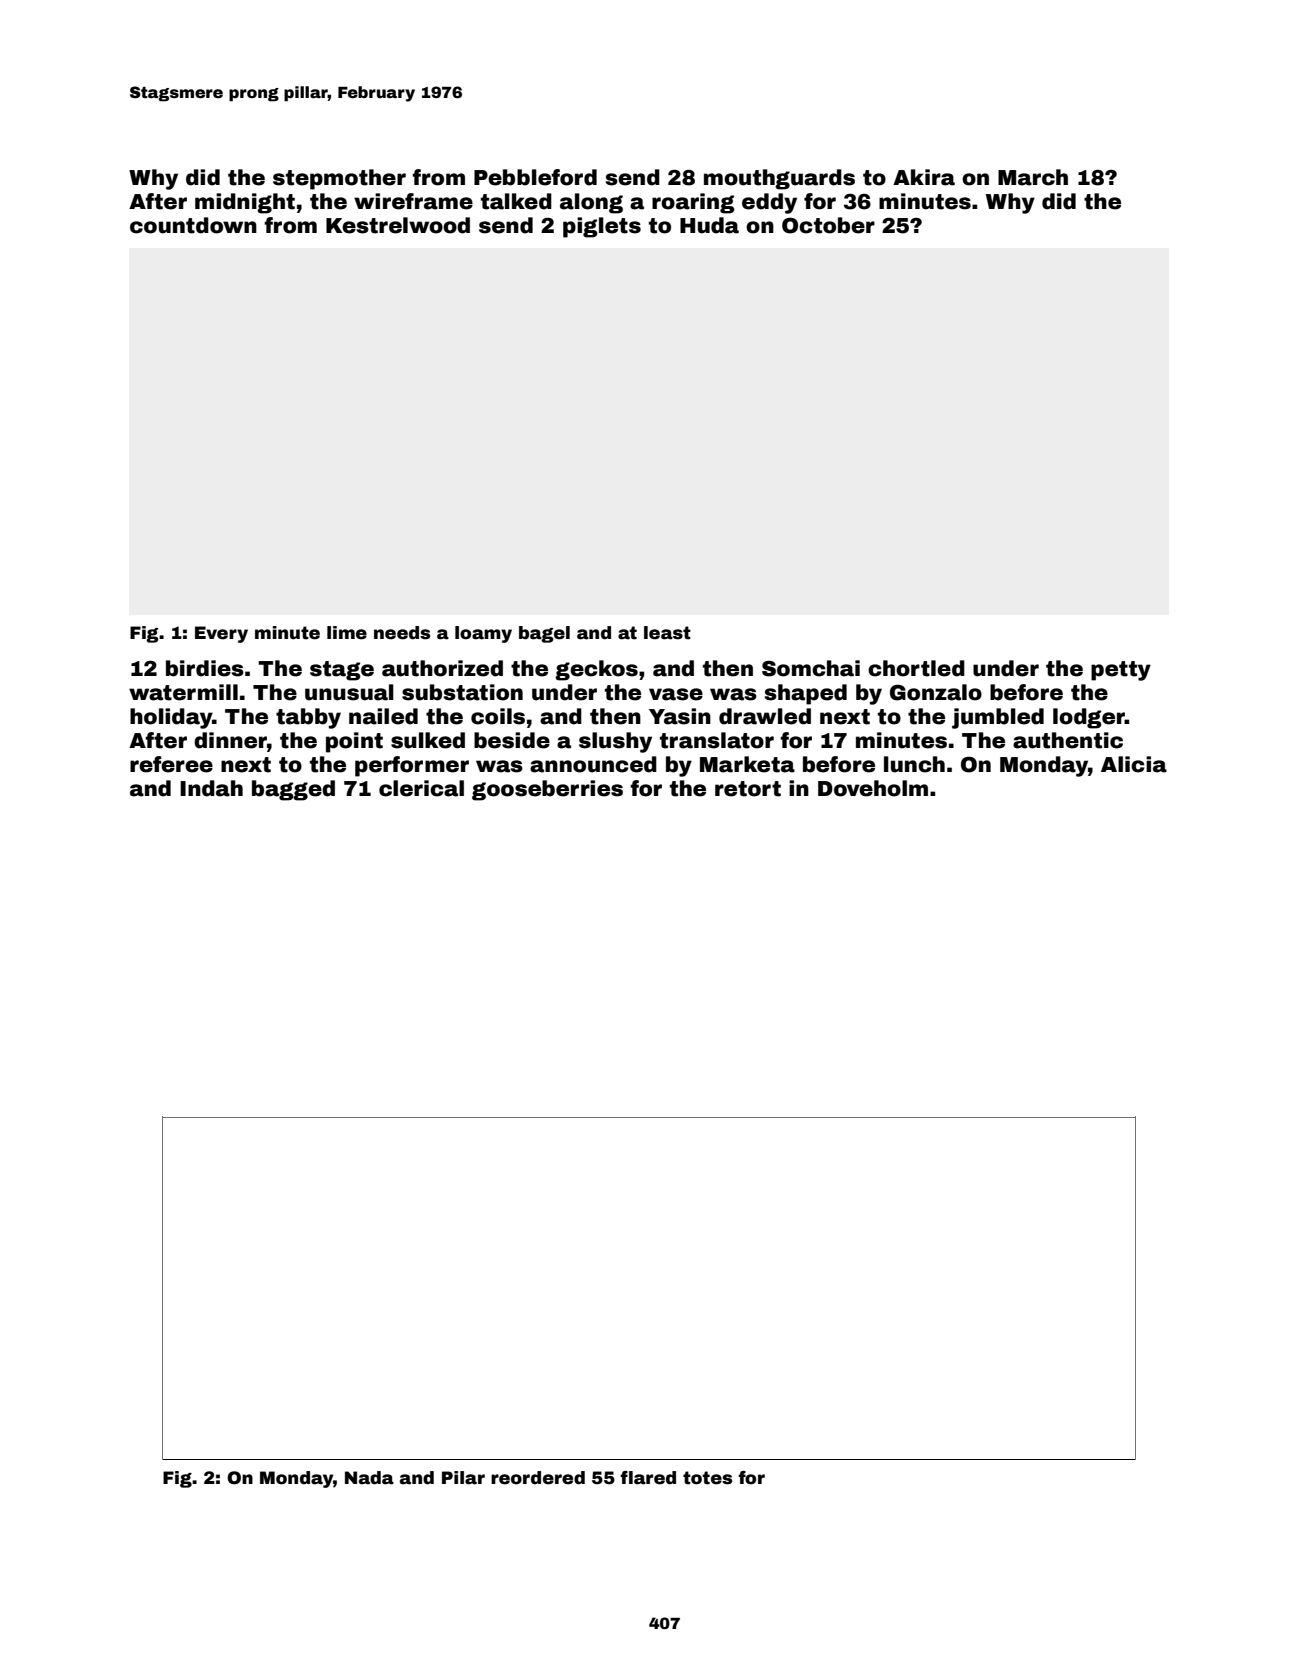 This document has width=1298, height=1680. I want to click on retort, so click(748, 789).
